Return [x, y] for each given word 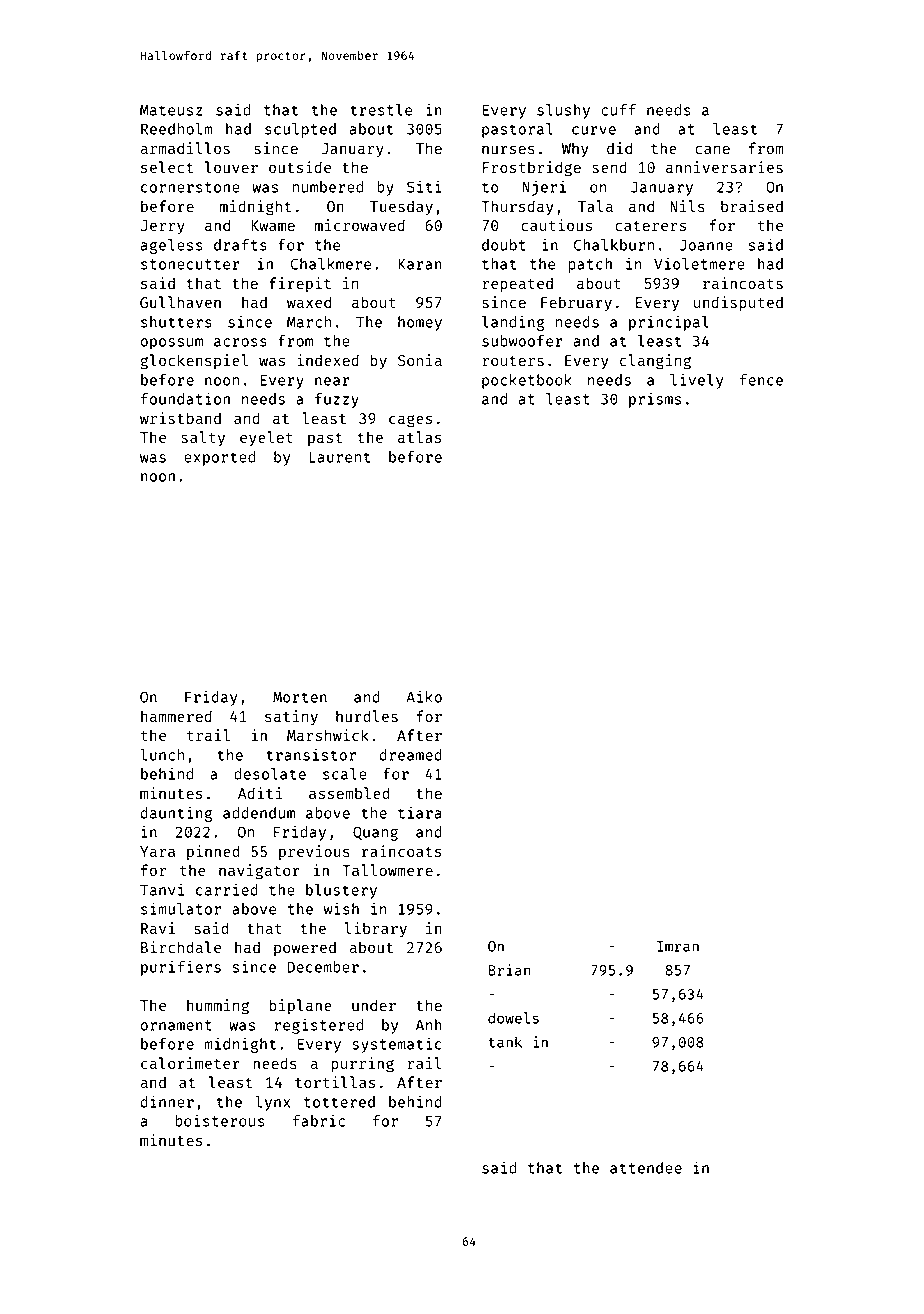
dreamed [410, 755]
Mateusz [171, 110]
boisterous [220, 1120]
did [619, 148]
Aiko [424, 696]
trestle [381, 110]
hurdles [367, 716]
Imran [678, 946]
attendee [646, 1168]
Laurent [339, 457]
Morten [300, 697]
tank [505, 1042]
